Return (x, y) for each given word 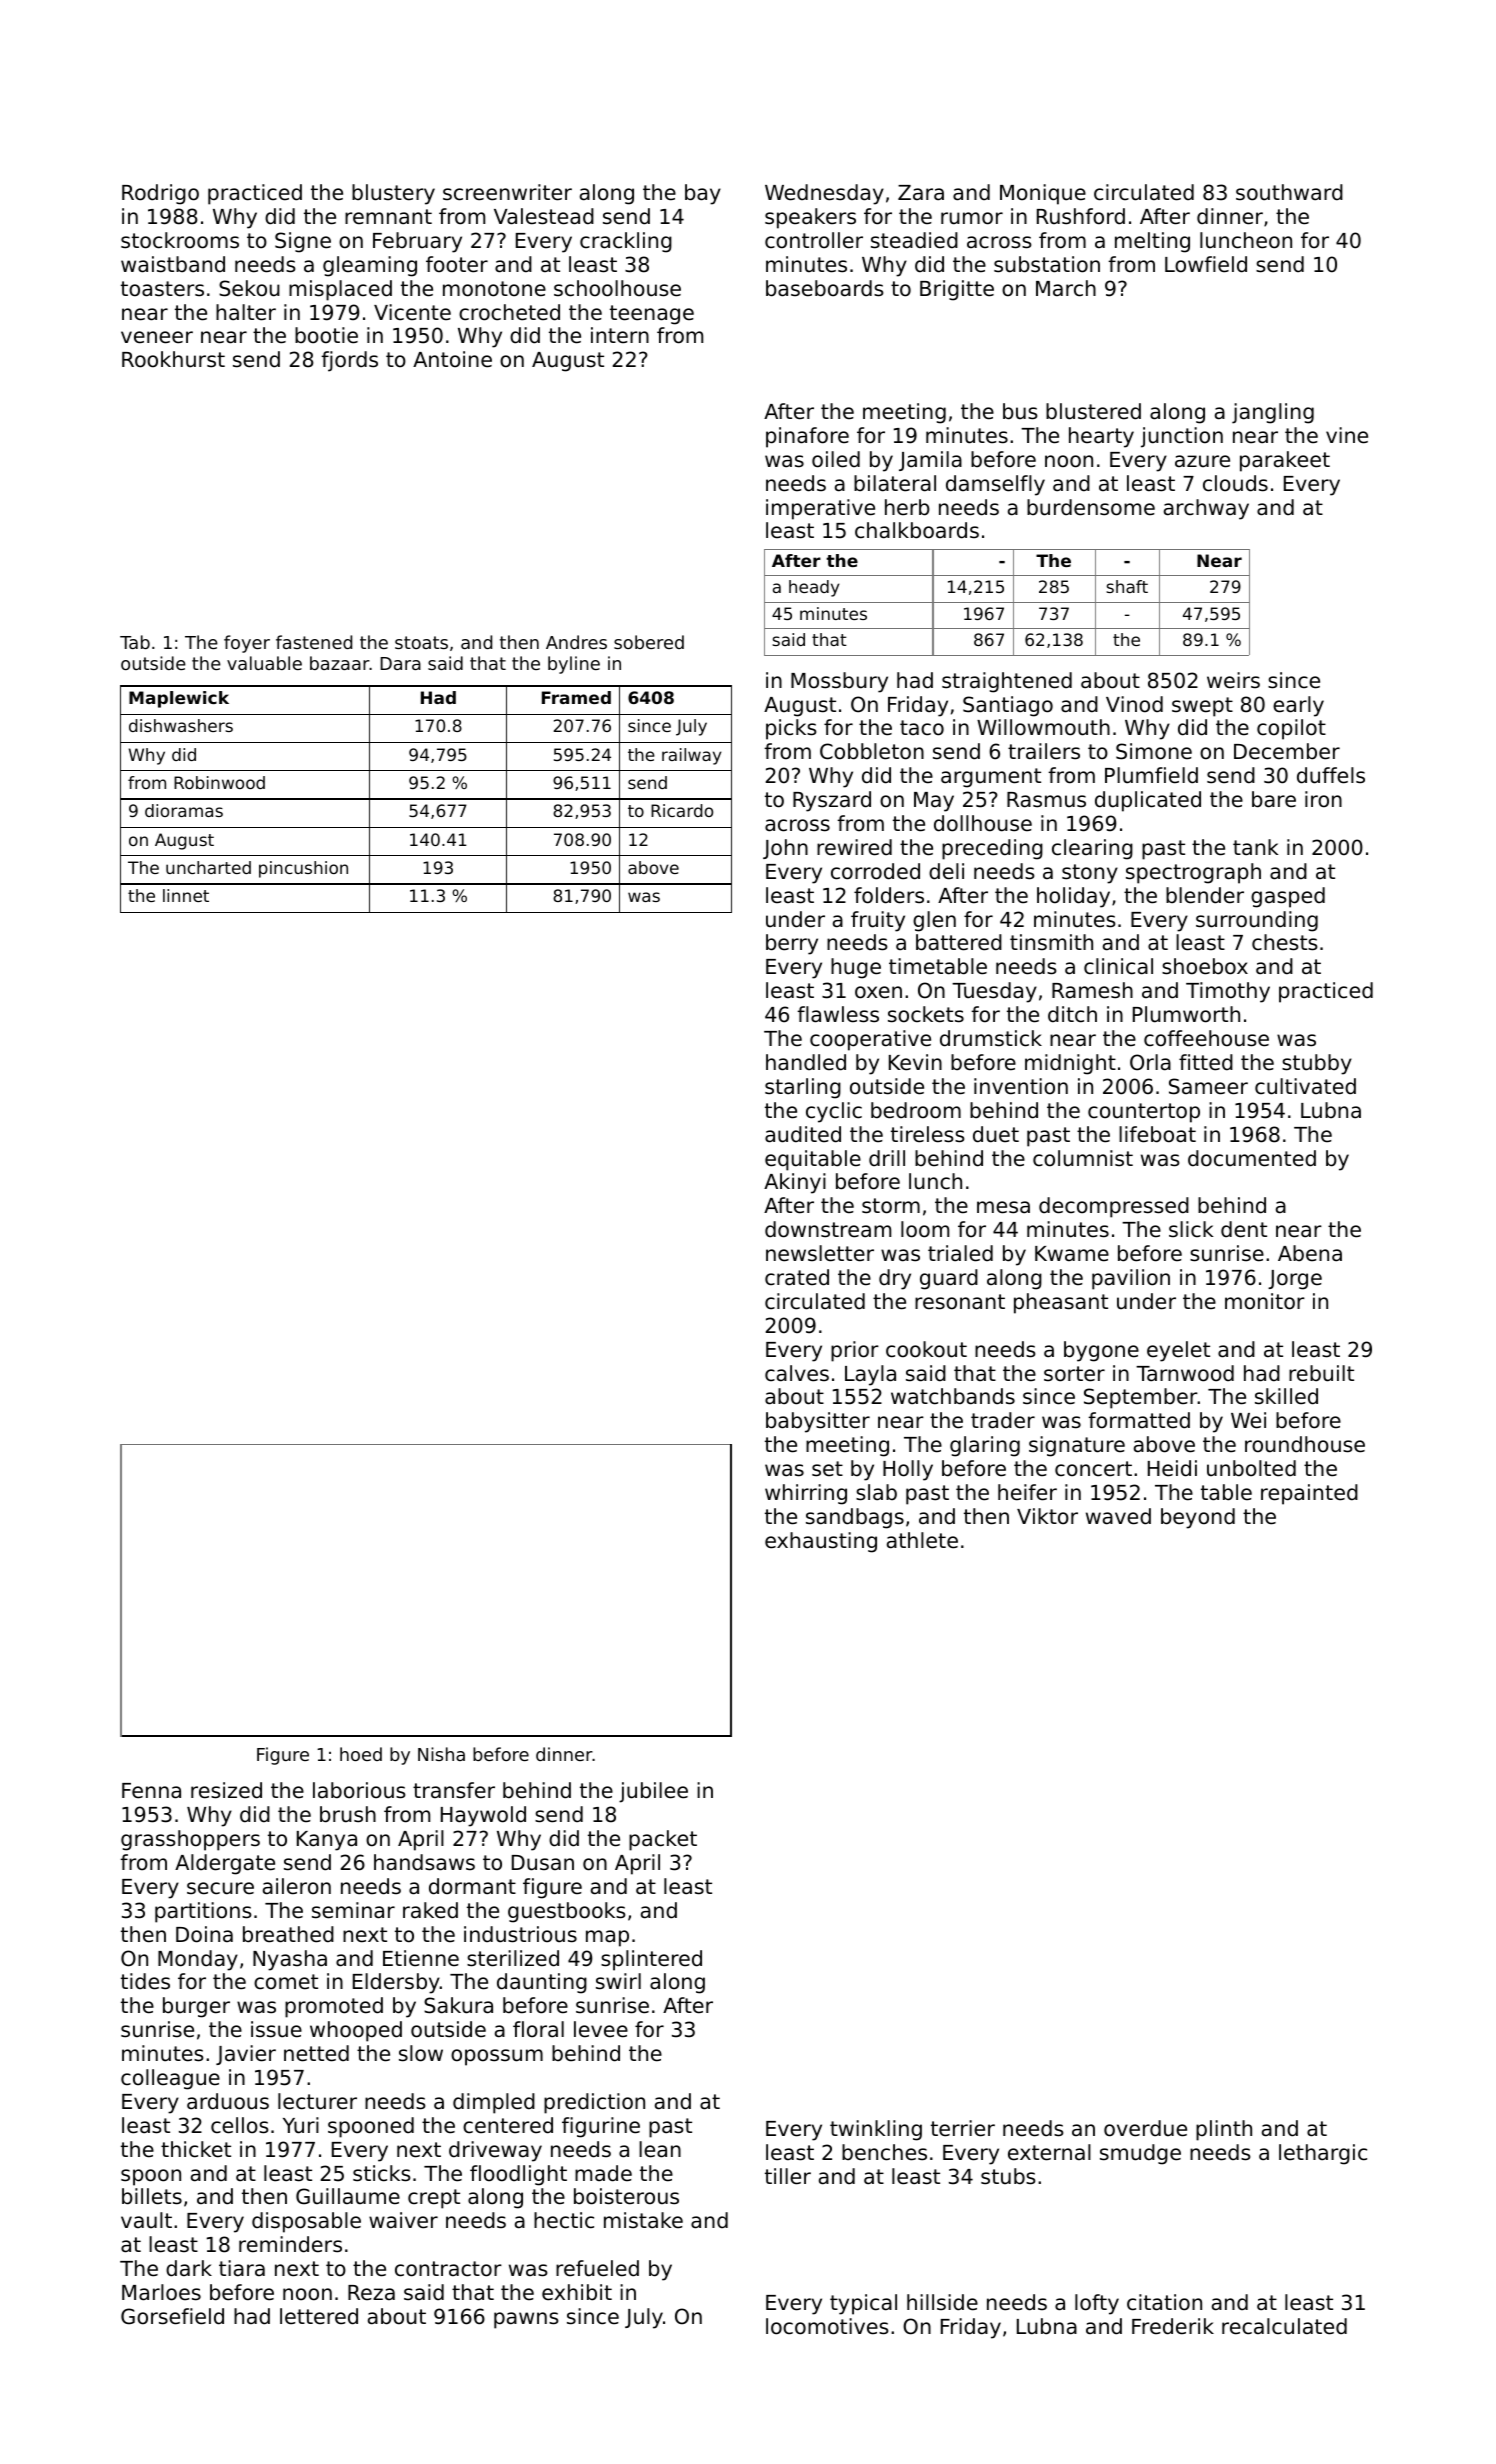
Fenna (151, 1791)
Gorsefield (172, 2316)
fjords (349, 361)
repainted (1309, 1494)
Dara (400, 663)
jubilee (653, 1792)
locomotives (827, 2326)
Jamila (930, 461)
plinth (1224, 2130)
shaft (1127, 586)
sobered (649, 642)
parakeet (1285, 461)
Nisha (441, 1754)
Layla (870, 1375)
